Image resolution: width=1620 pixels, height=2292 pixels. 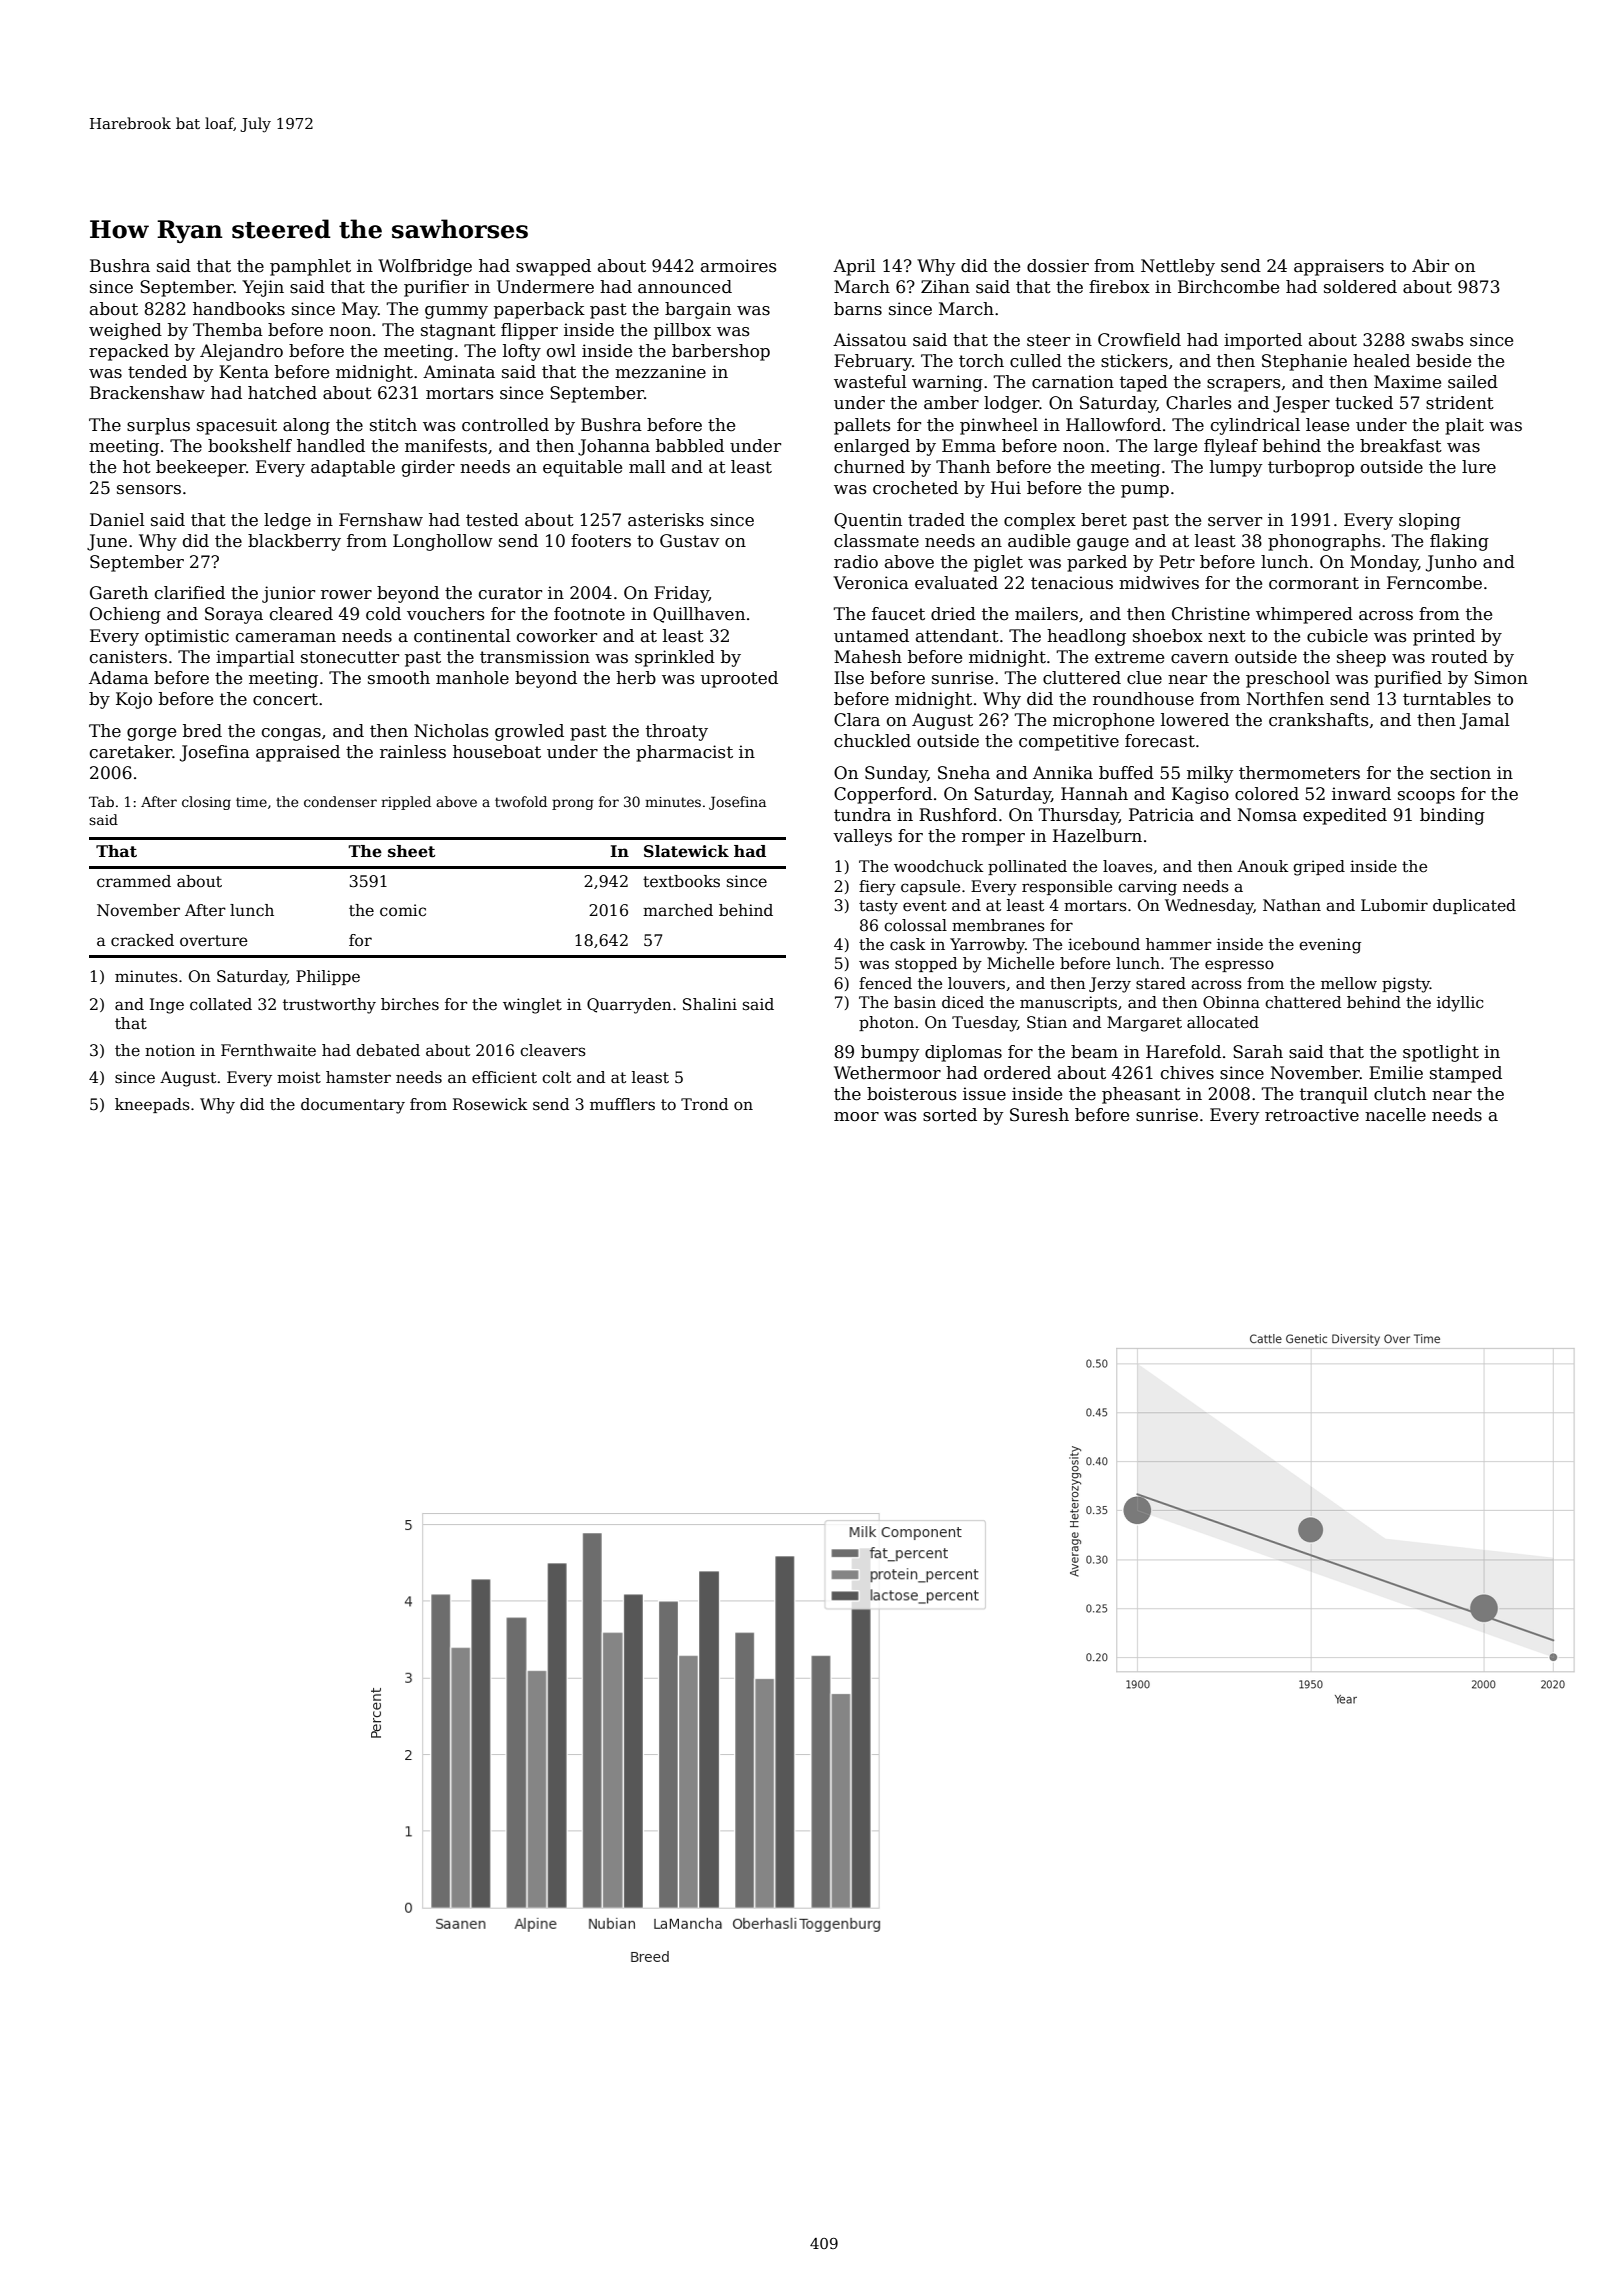 I want to click on armoires, so click(x=739, y=266).
